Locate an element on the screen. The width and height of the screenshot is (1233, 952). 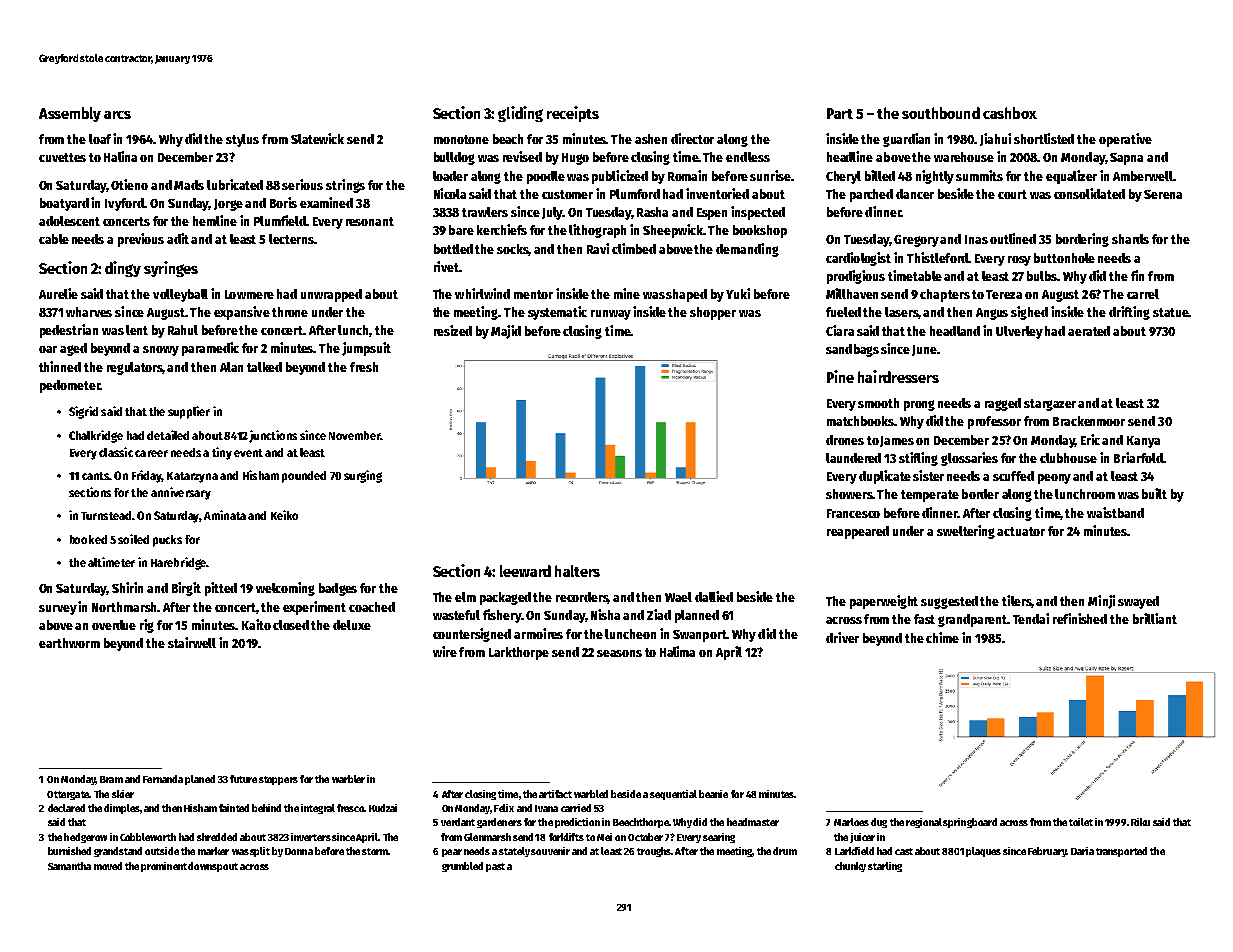
Yuki is located at coordinates (738, 293).
